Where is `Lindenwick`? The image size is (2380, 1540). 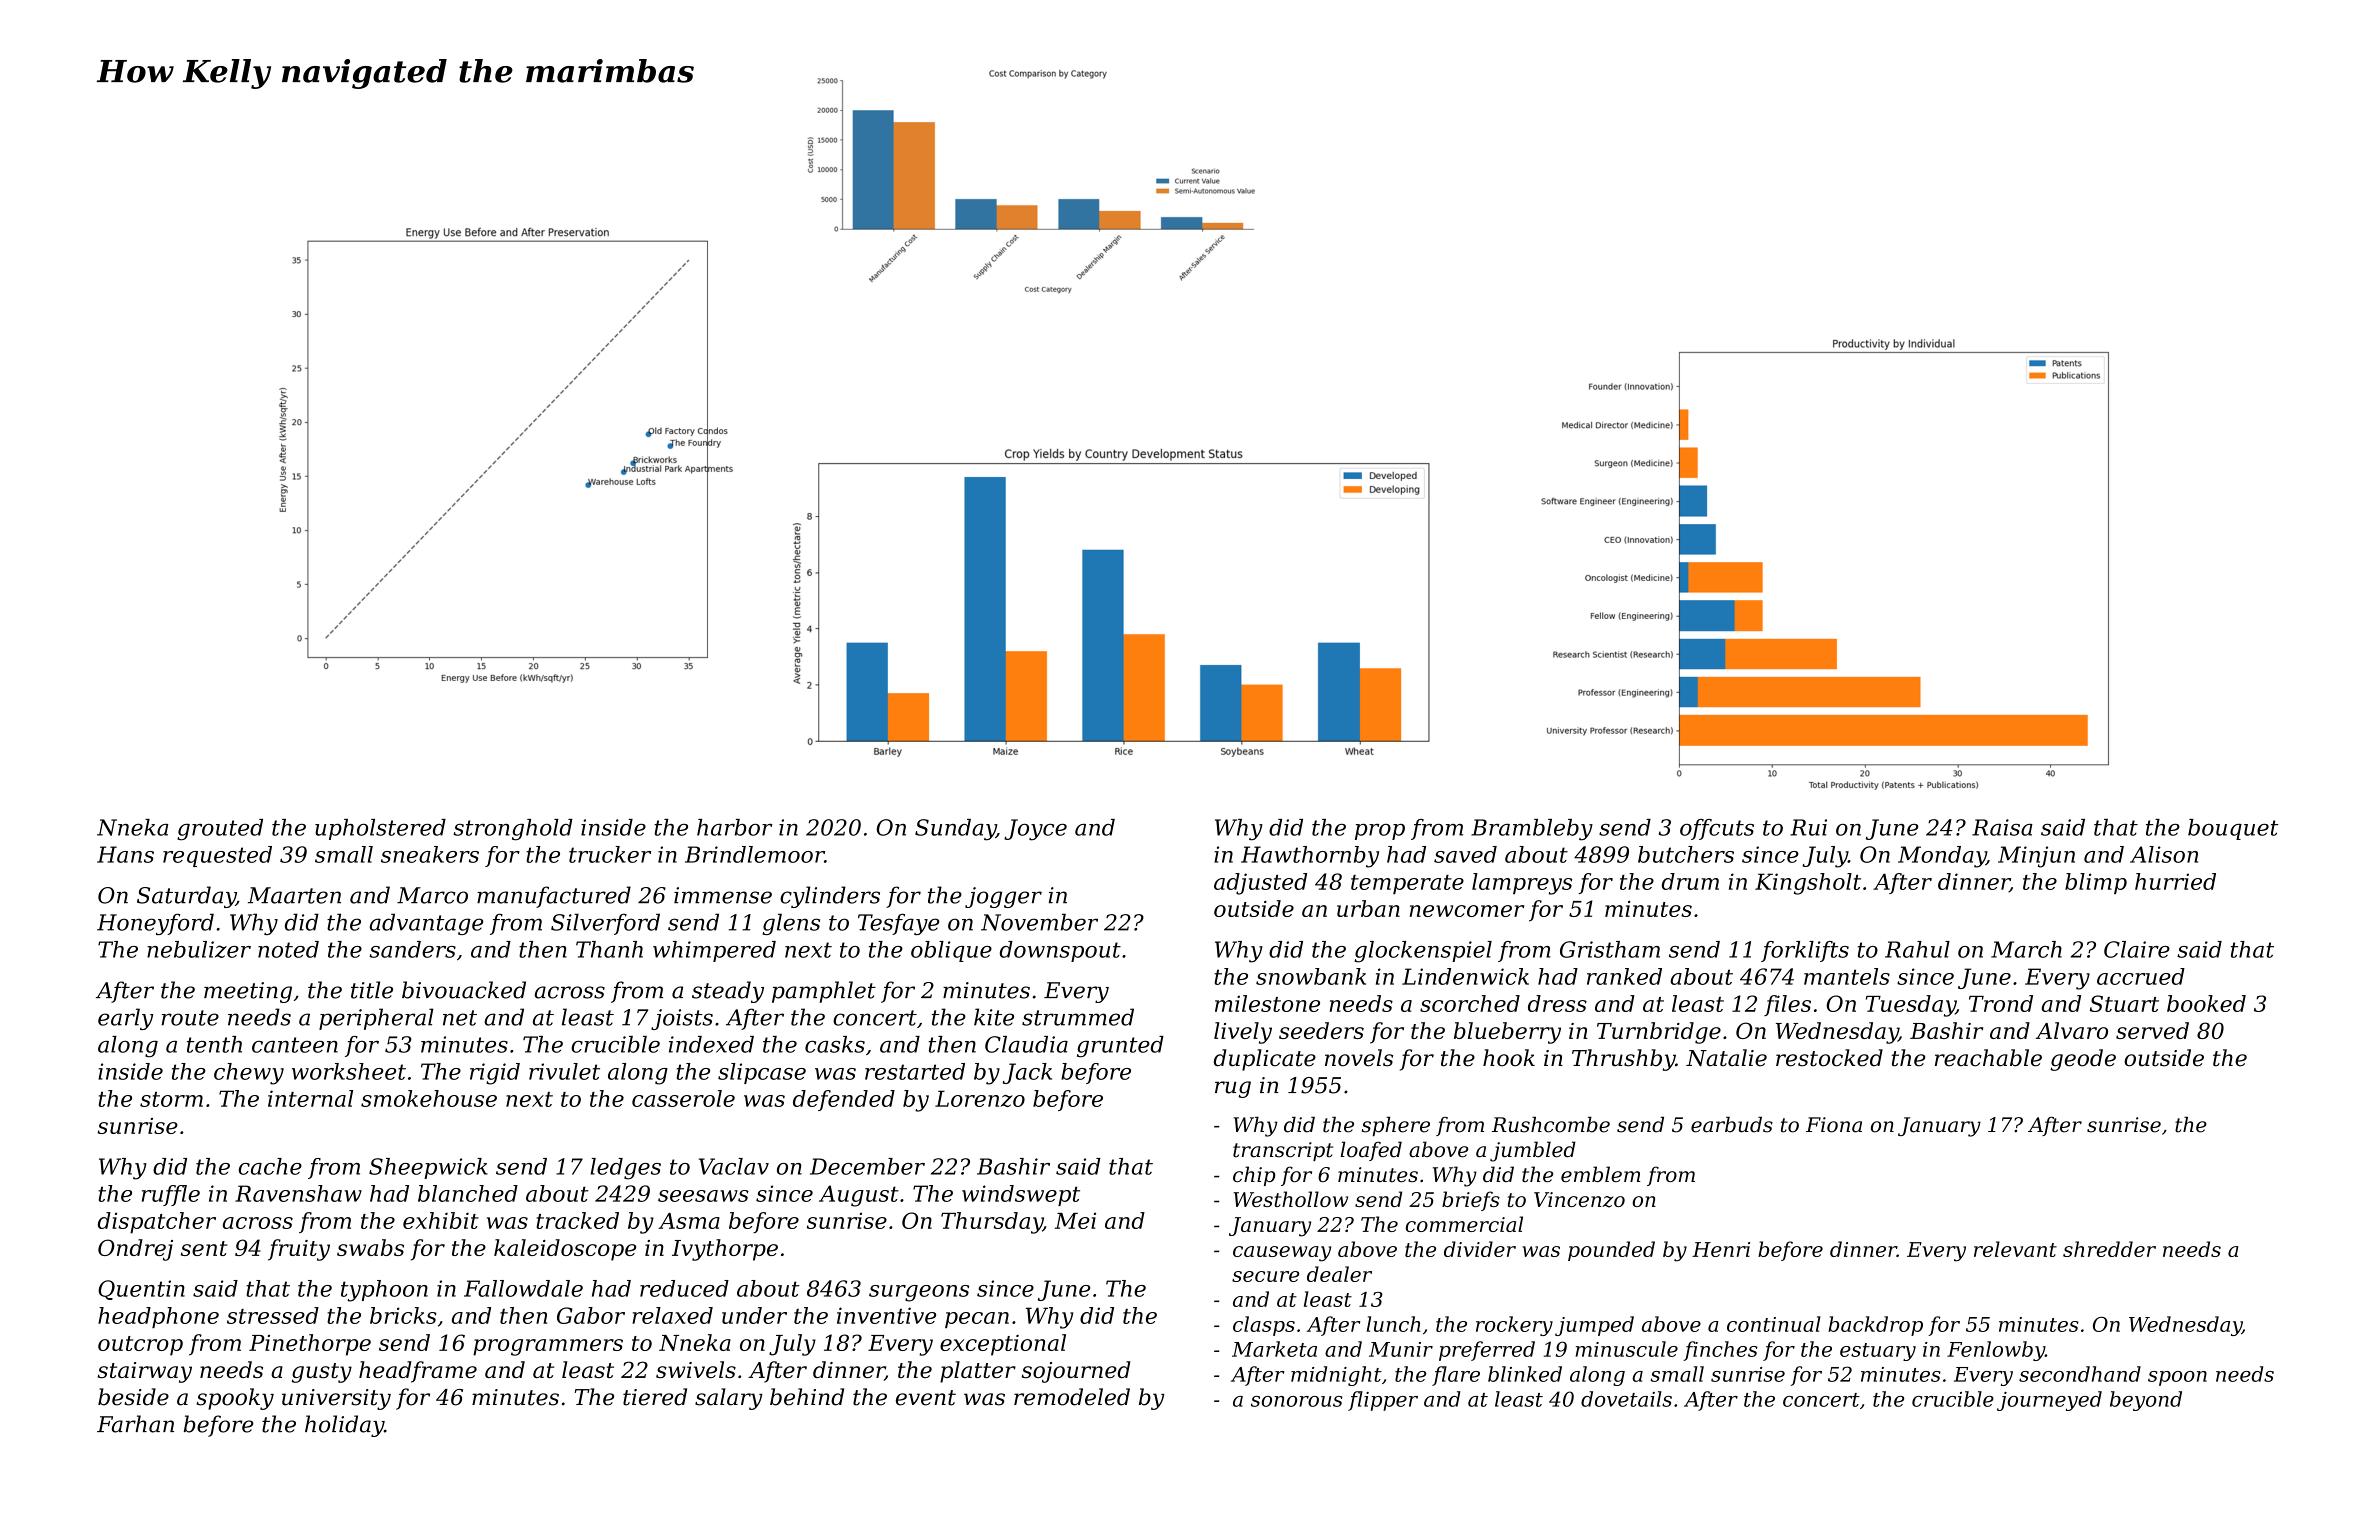 Lindenwick is located at coordinates (1465, 976).
